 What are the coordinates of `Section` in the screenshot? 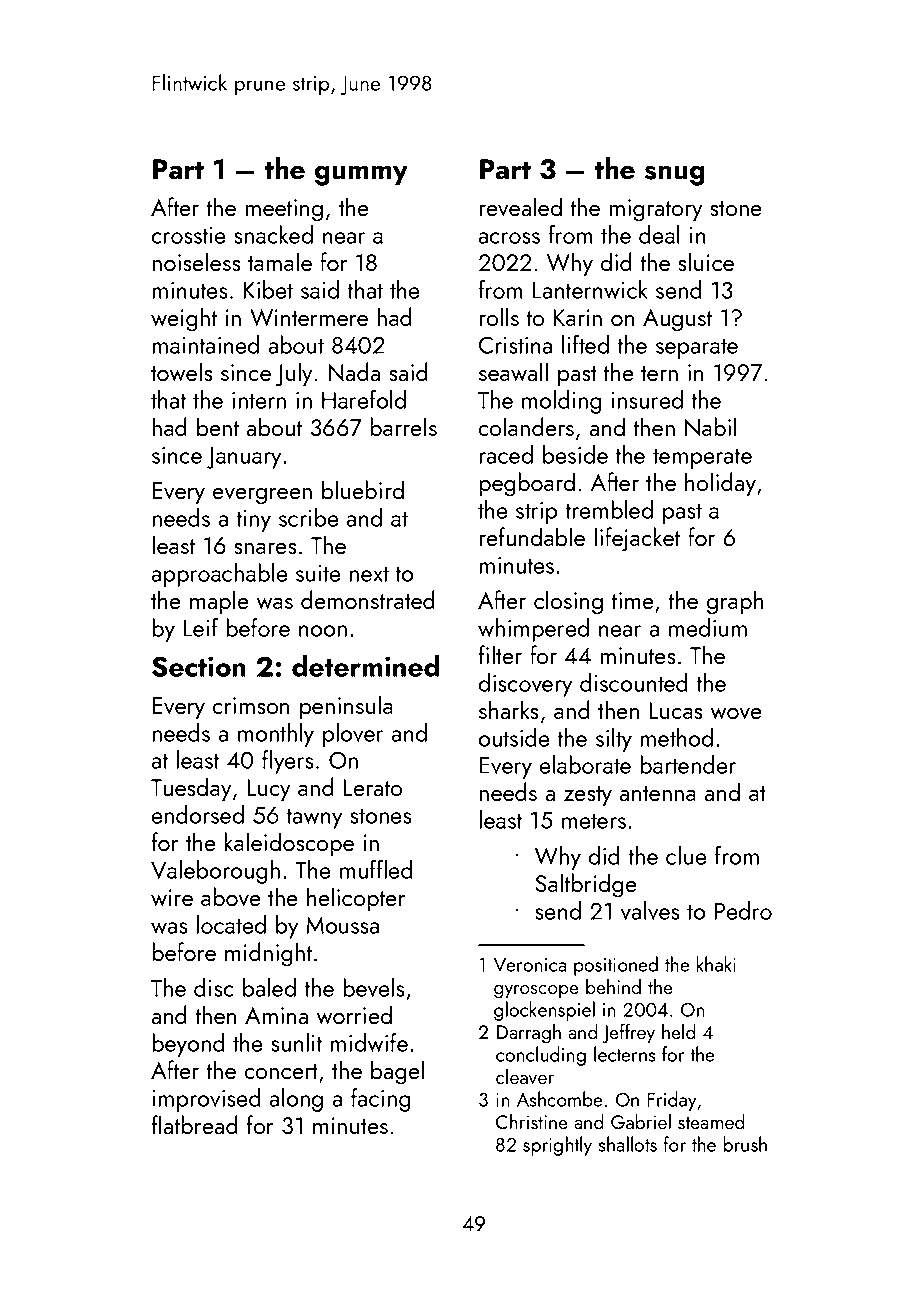 It's located at (199, 666).
